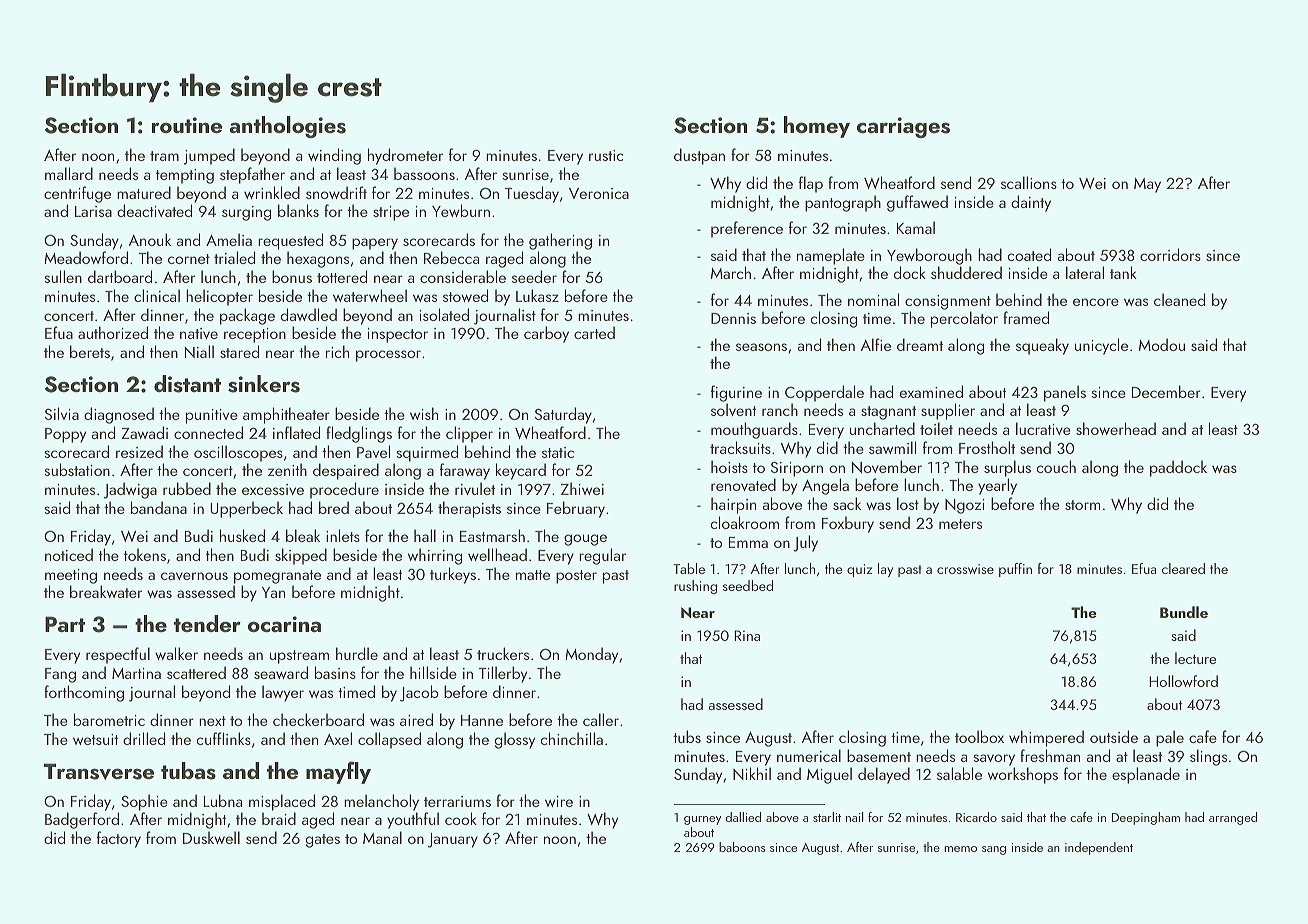  I want to click on independent, so click(1099, 848).
